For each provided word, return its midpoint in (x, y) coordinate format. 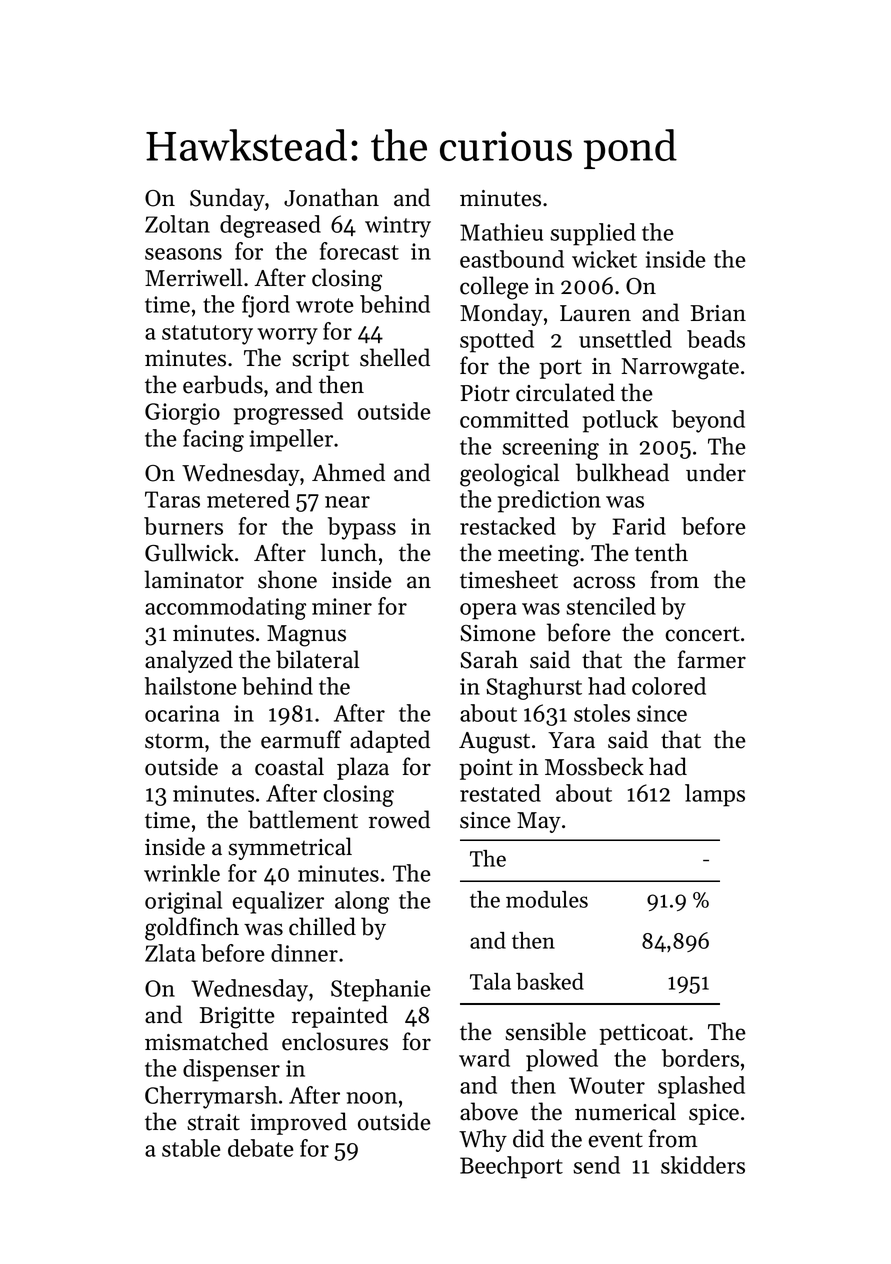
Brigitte (237, 1018)
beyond (708, 421)
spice (714, 1114)
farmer (712, 659)
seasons (183, 254)
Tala (490, 981)
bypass (362, 528)
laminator (194, 579)
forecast (359, 251)
